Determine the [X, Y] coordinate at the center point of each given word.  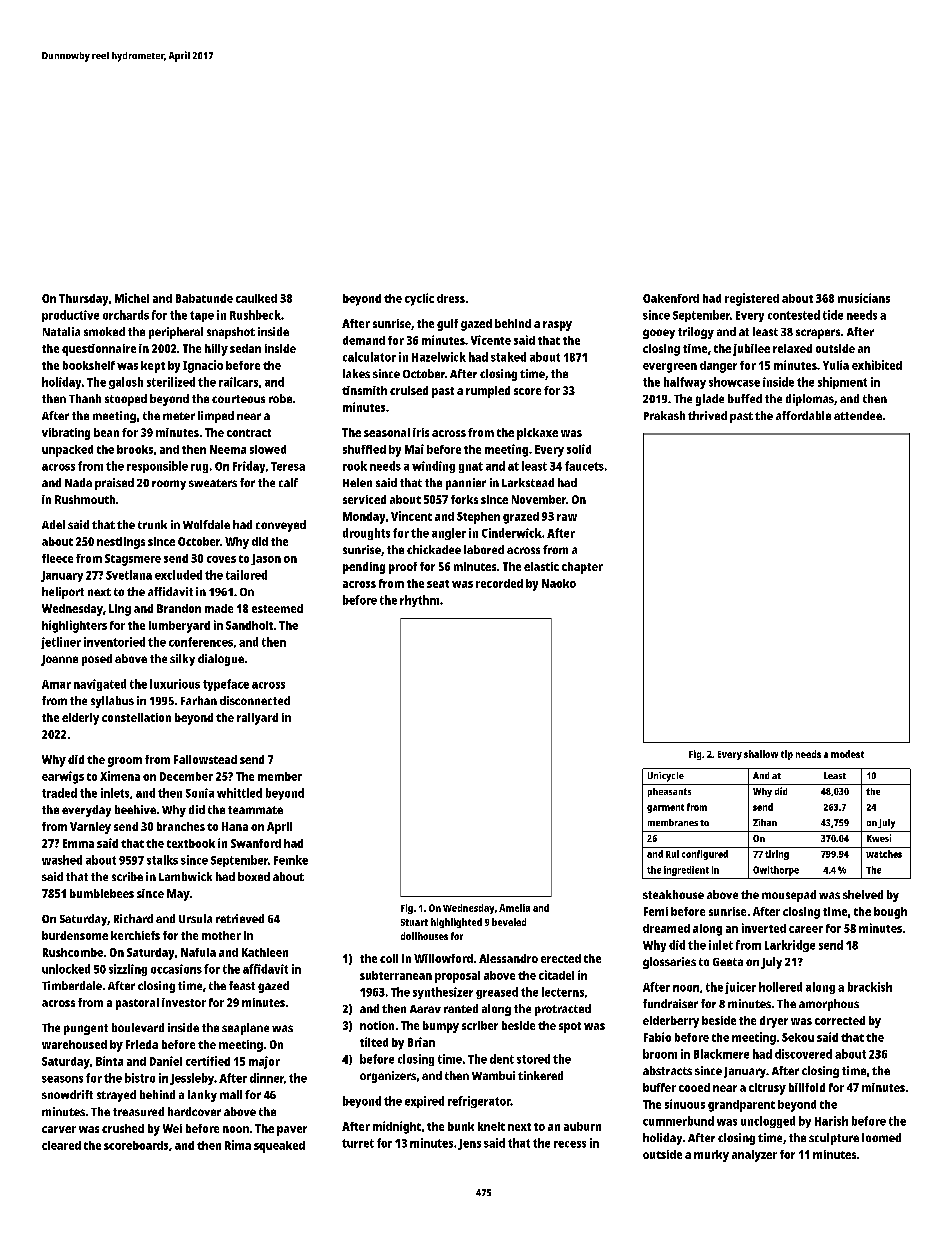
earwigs [63, 777]
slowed [268, 449]
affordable [803, 415]
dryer [774, 1022]
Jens [469, 1144]
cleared [61, 1145]
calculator [369, 357]
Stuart [414, 922]
